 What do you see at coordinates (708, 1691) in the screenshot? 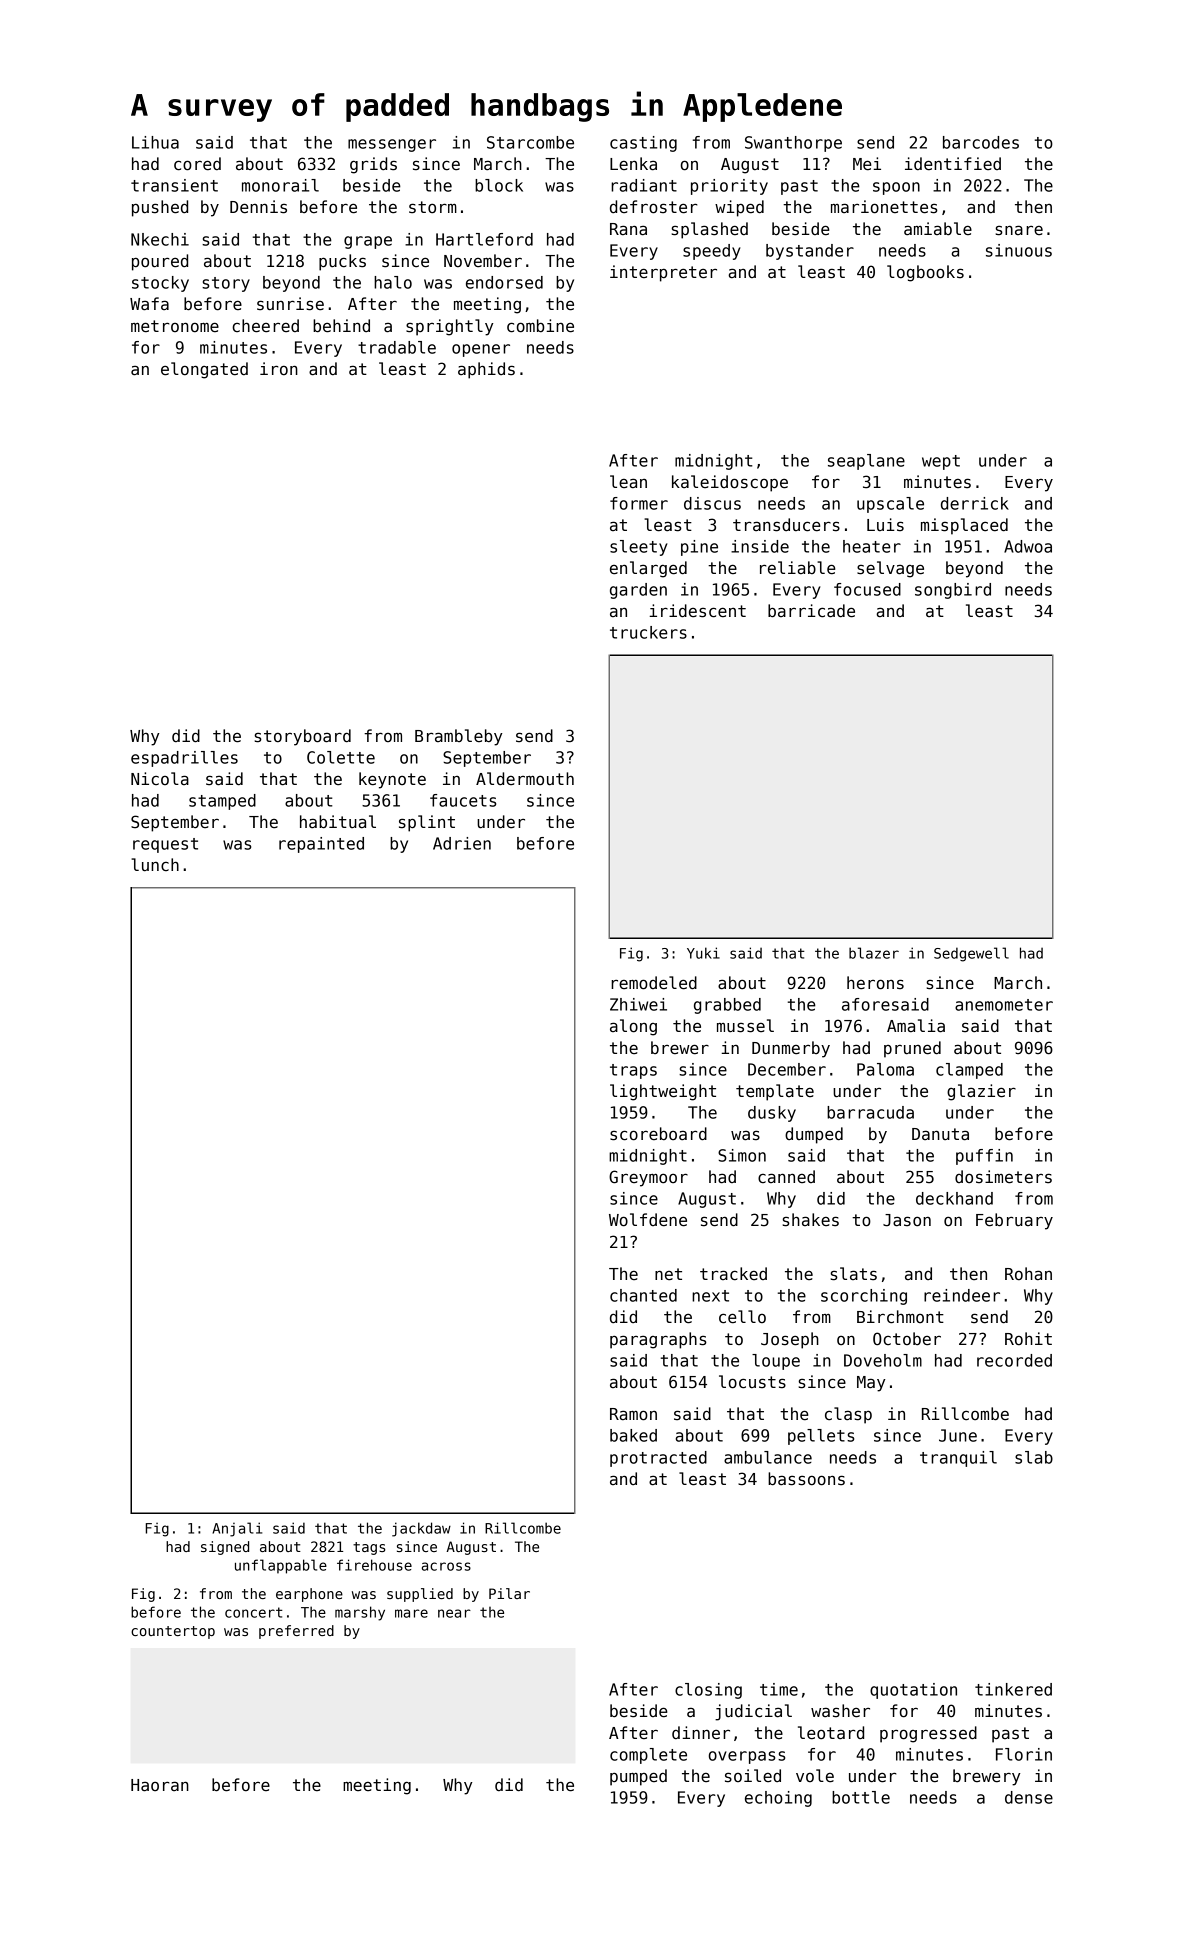
I see `closing` at bounding box center [708, 1691].
